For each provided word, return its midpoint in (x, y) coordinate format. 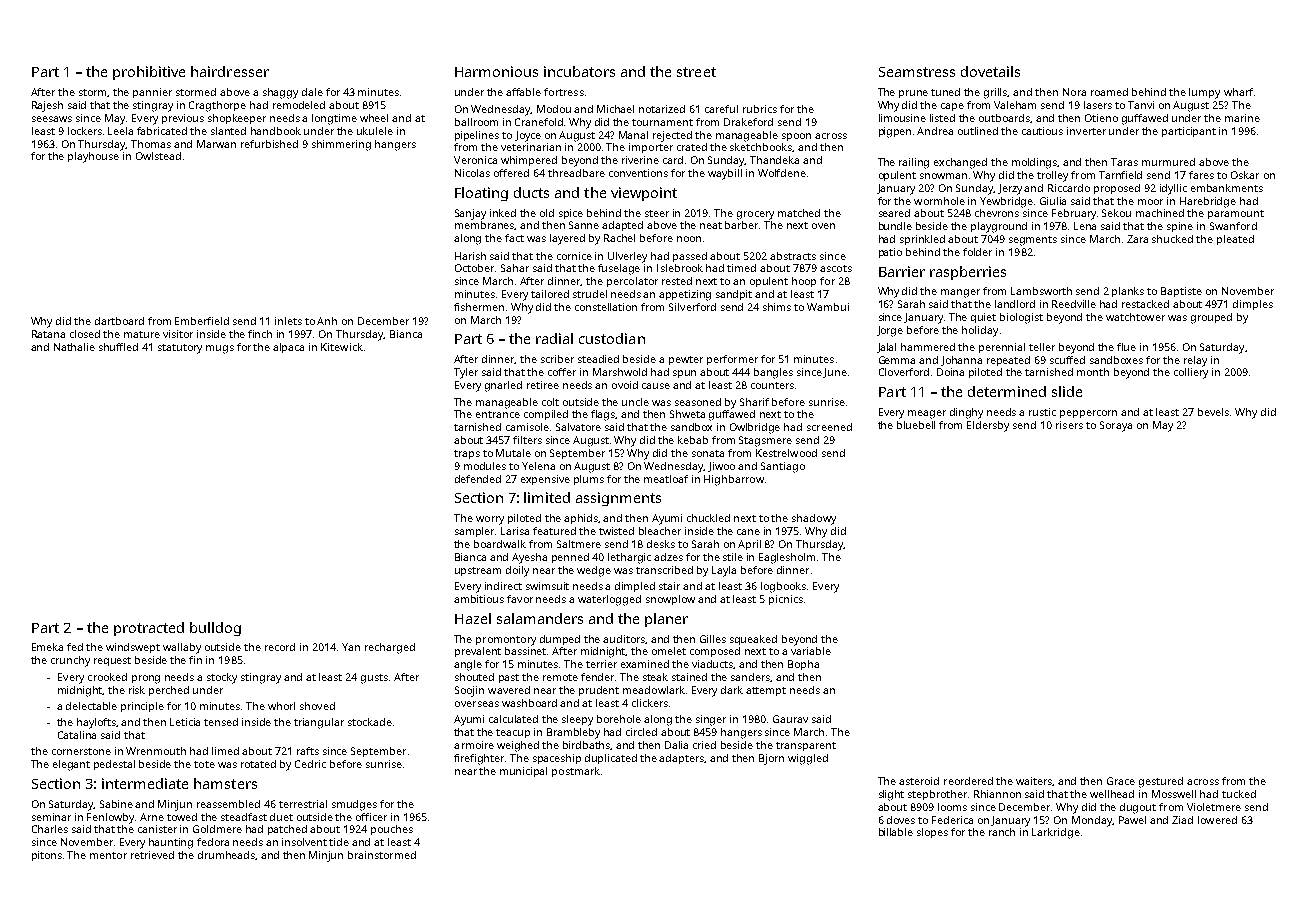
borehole (619, 719)
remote (560, 677)
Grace (1121, 781)
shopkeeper (237, 119)
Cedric (310, 764)
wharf (1238, 92)
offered (511, 173)
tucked (1239, 794)
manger (960, 293)
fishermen (479, 307)
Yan (351, 647)
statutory (180, 349)
